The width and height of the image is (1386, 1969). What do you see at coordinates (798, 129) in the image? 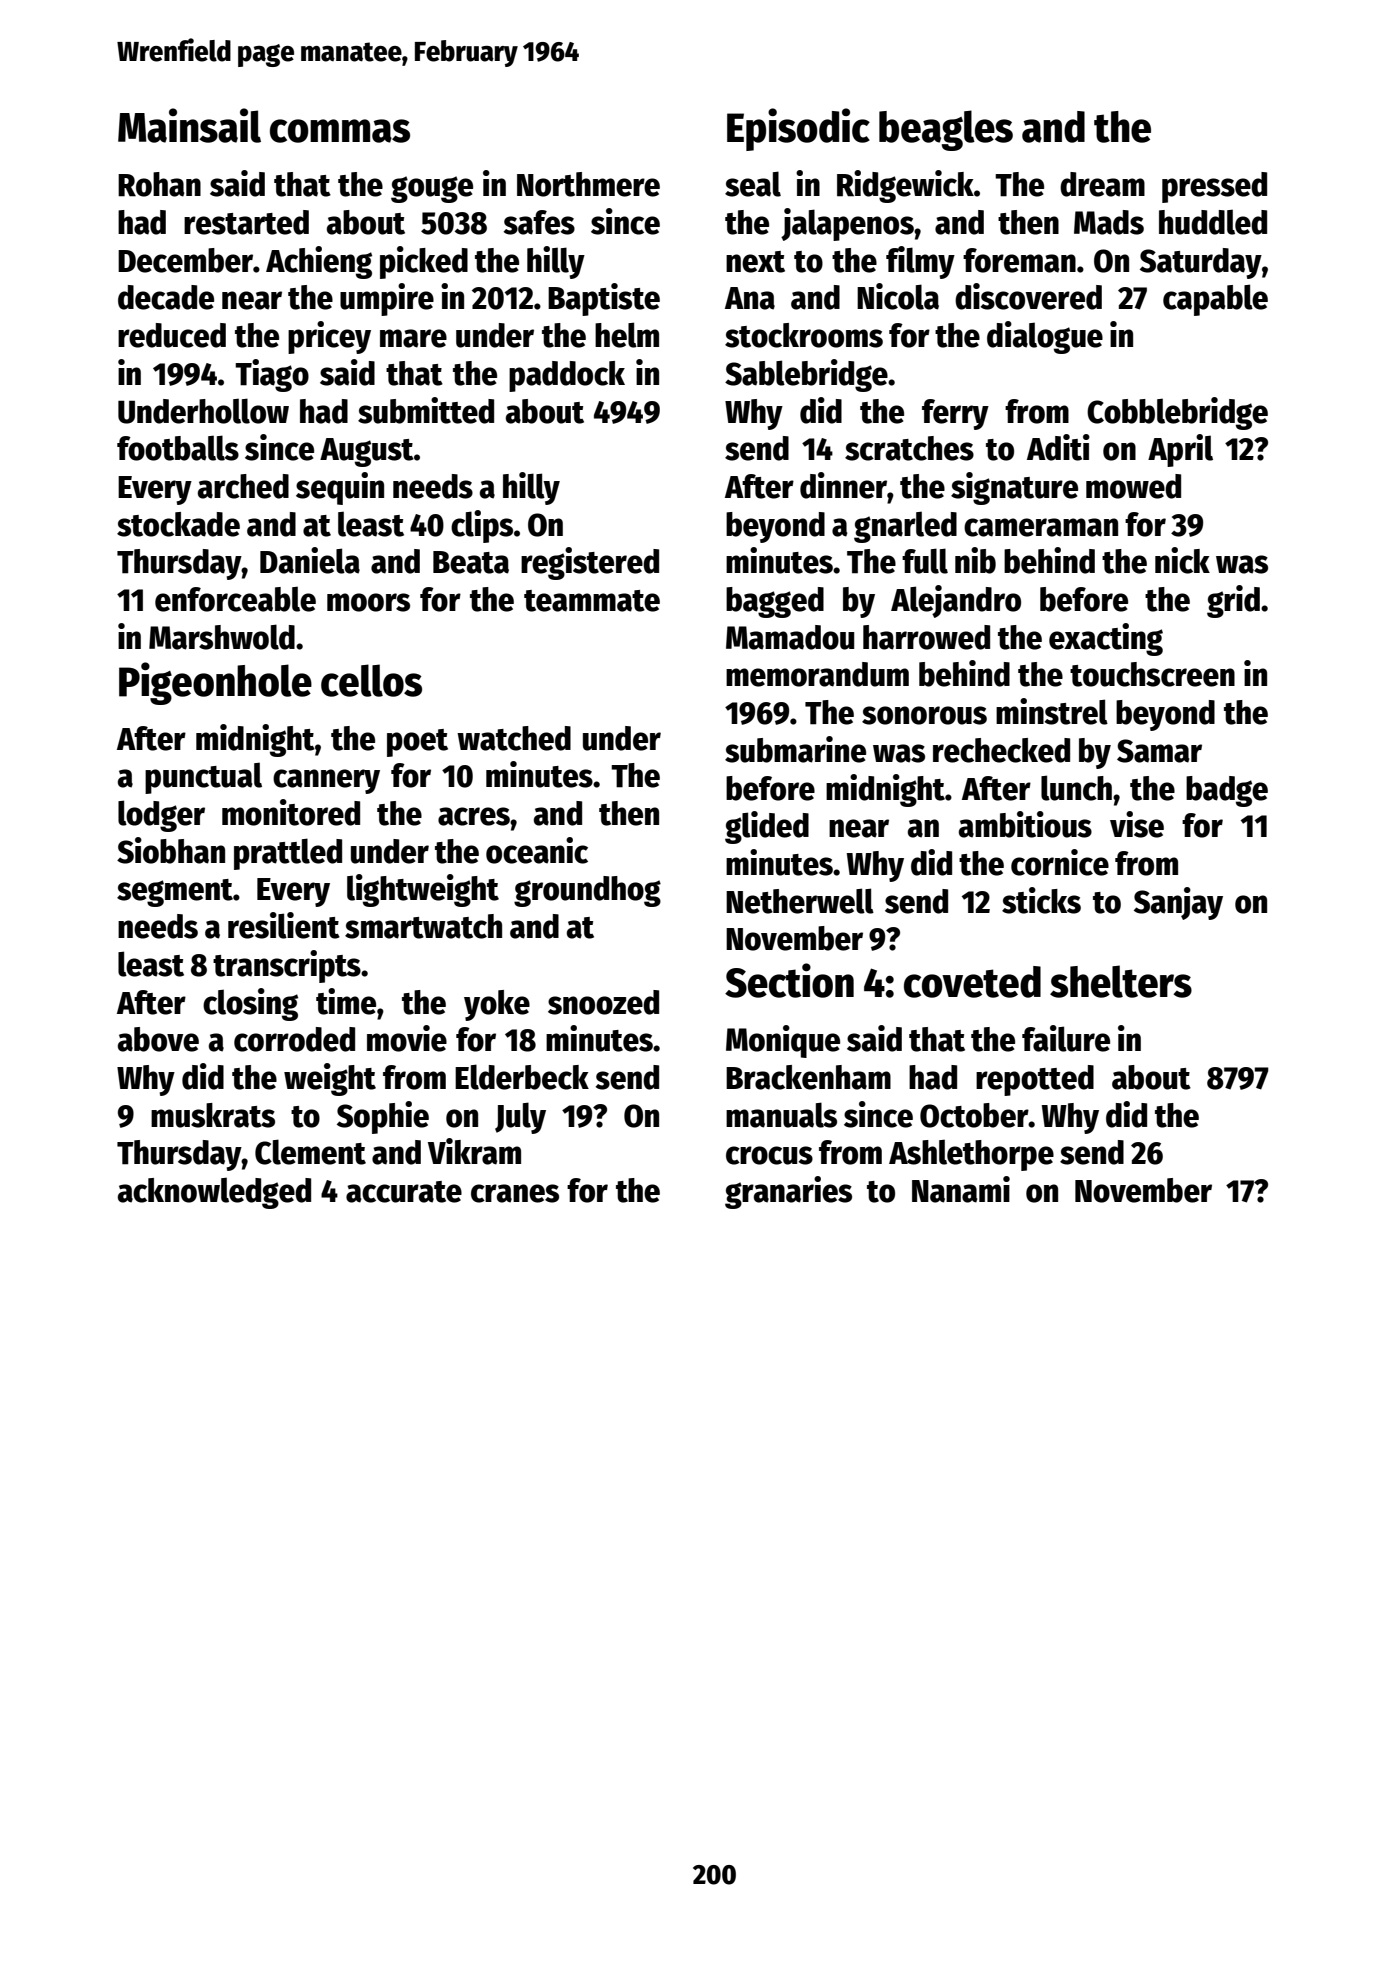
I see `Episodic` at bounding box center [798, 129].
